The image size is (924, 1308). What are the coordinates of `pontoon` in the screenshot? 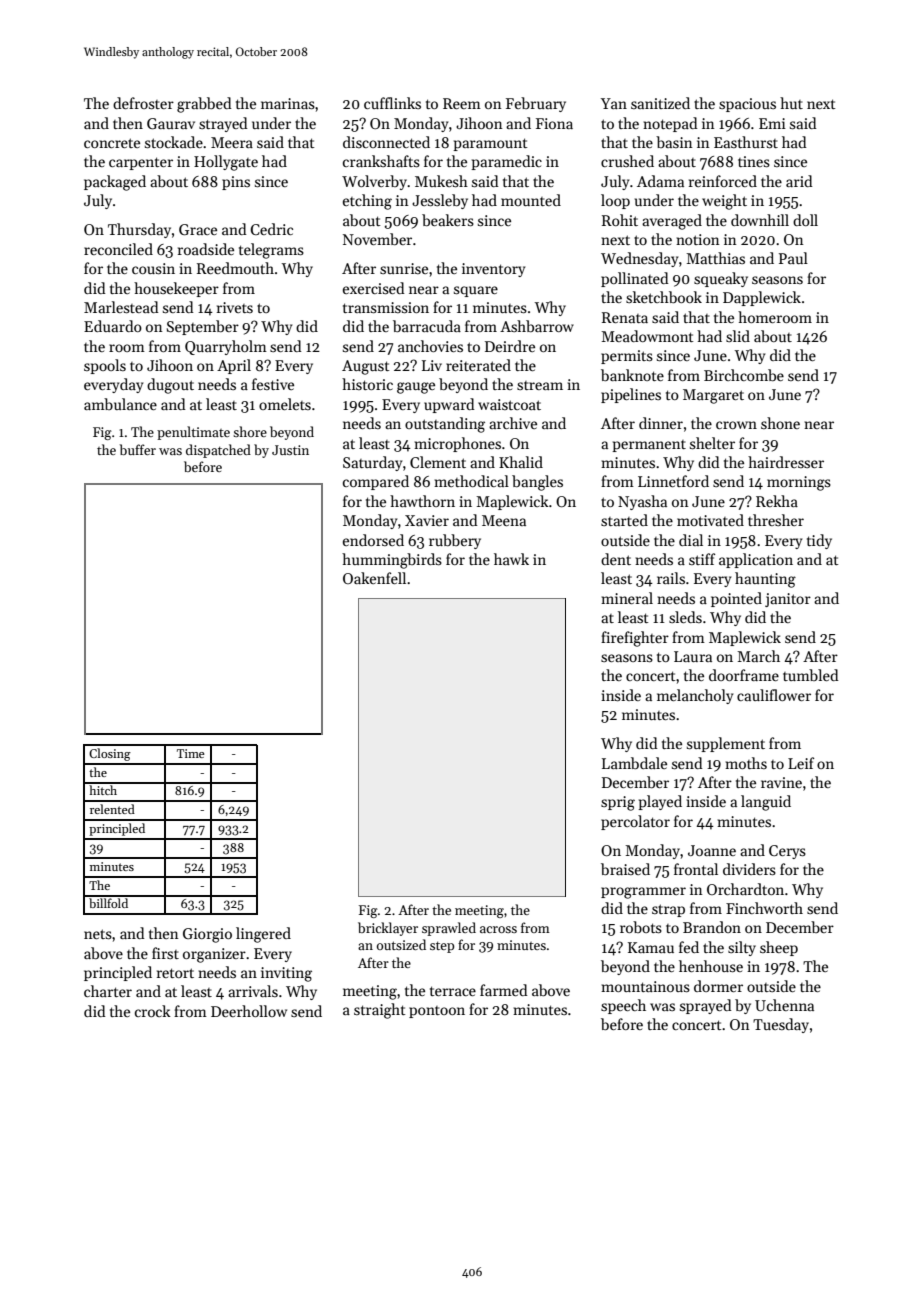 It's located at (437, 1012).
